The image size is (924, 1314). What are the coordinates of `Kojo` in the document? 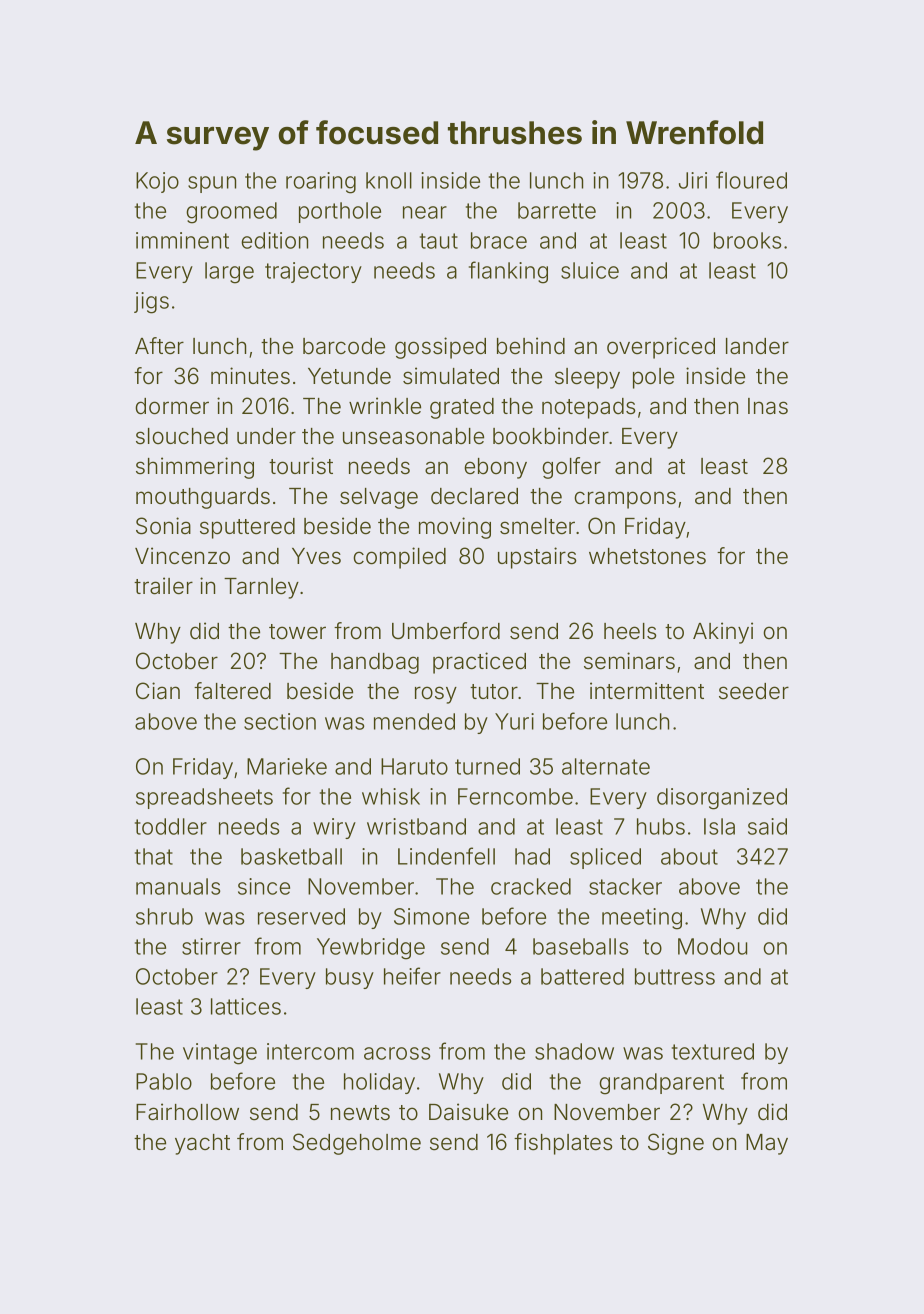 It's located at (157, 182).
